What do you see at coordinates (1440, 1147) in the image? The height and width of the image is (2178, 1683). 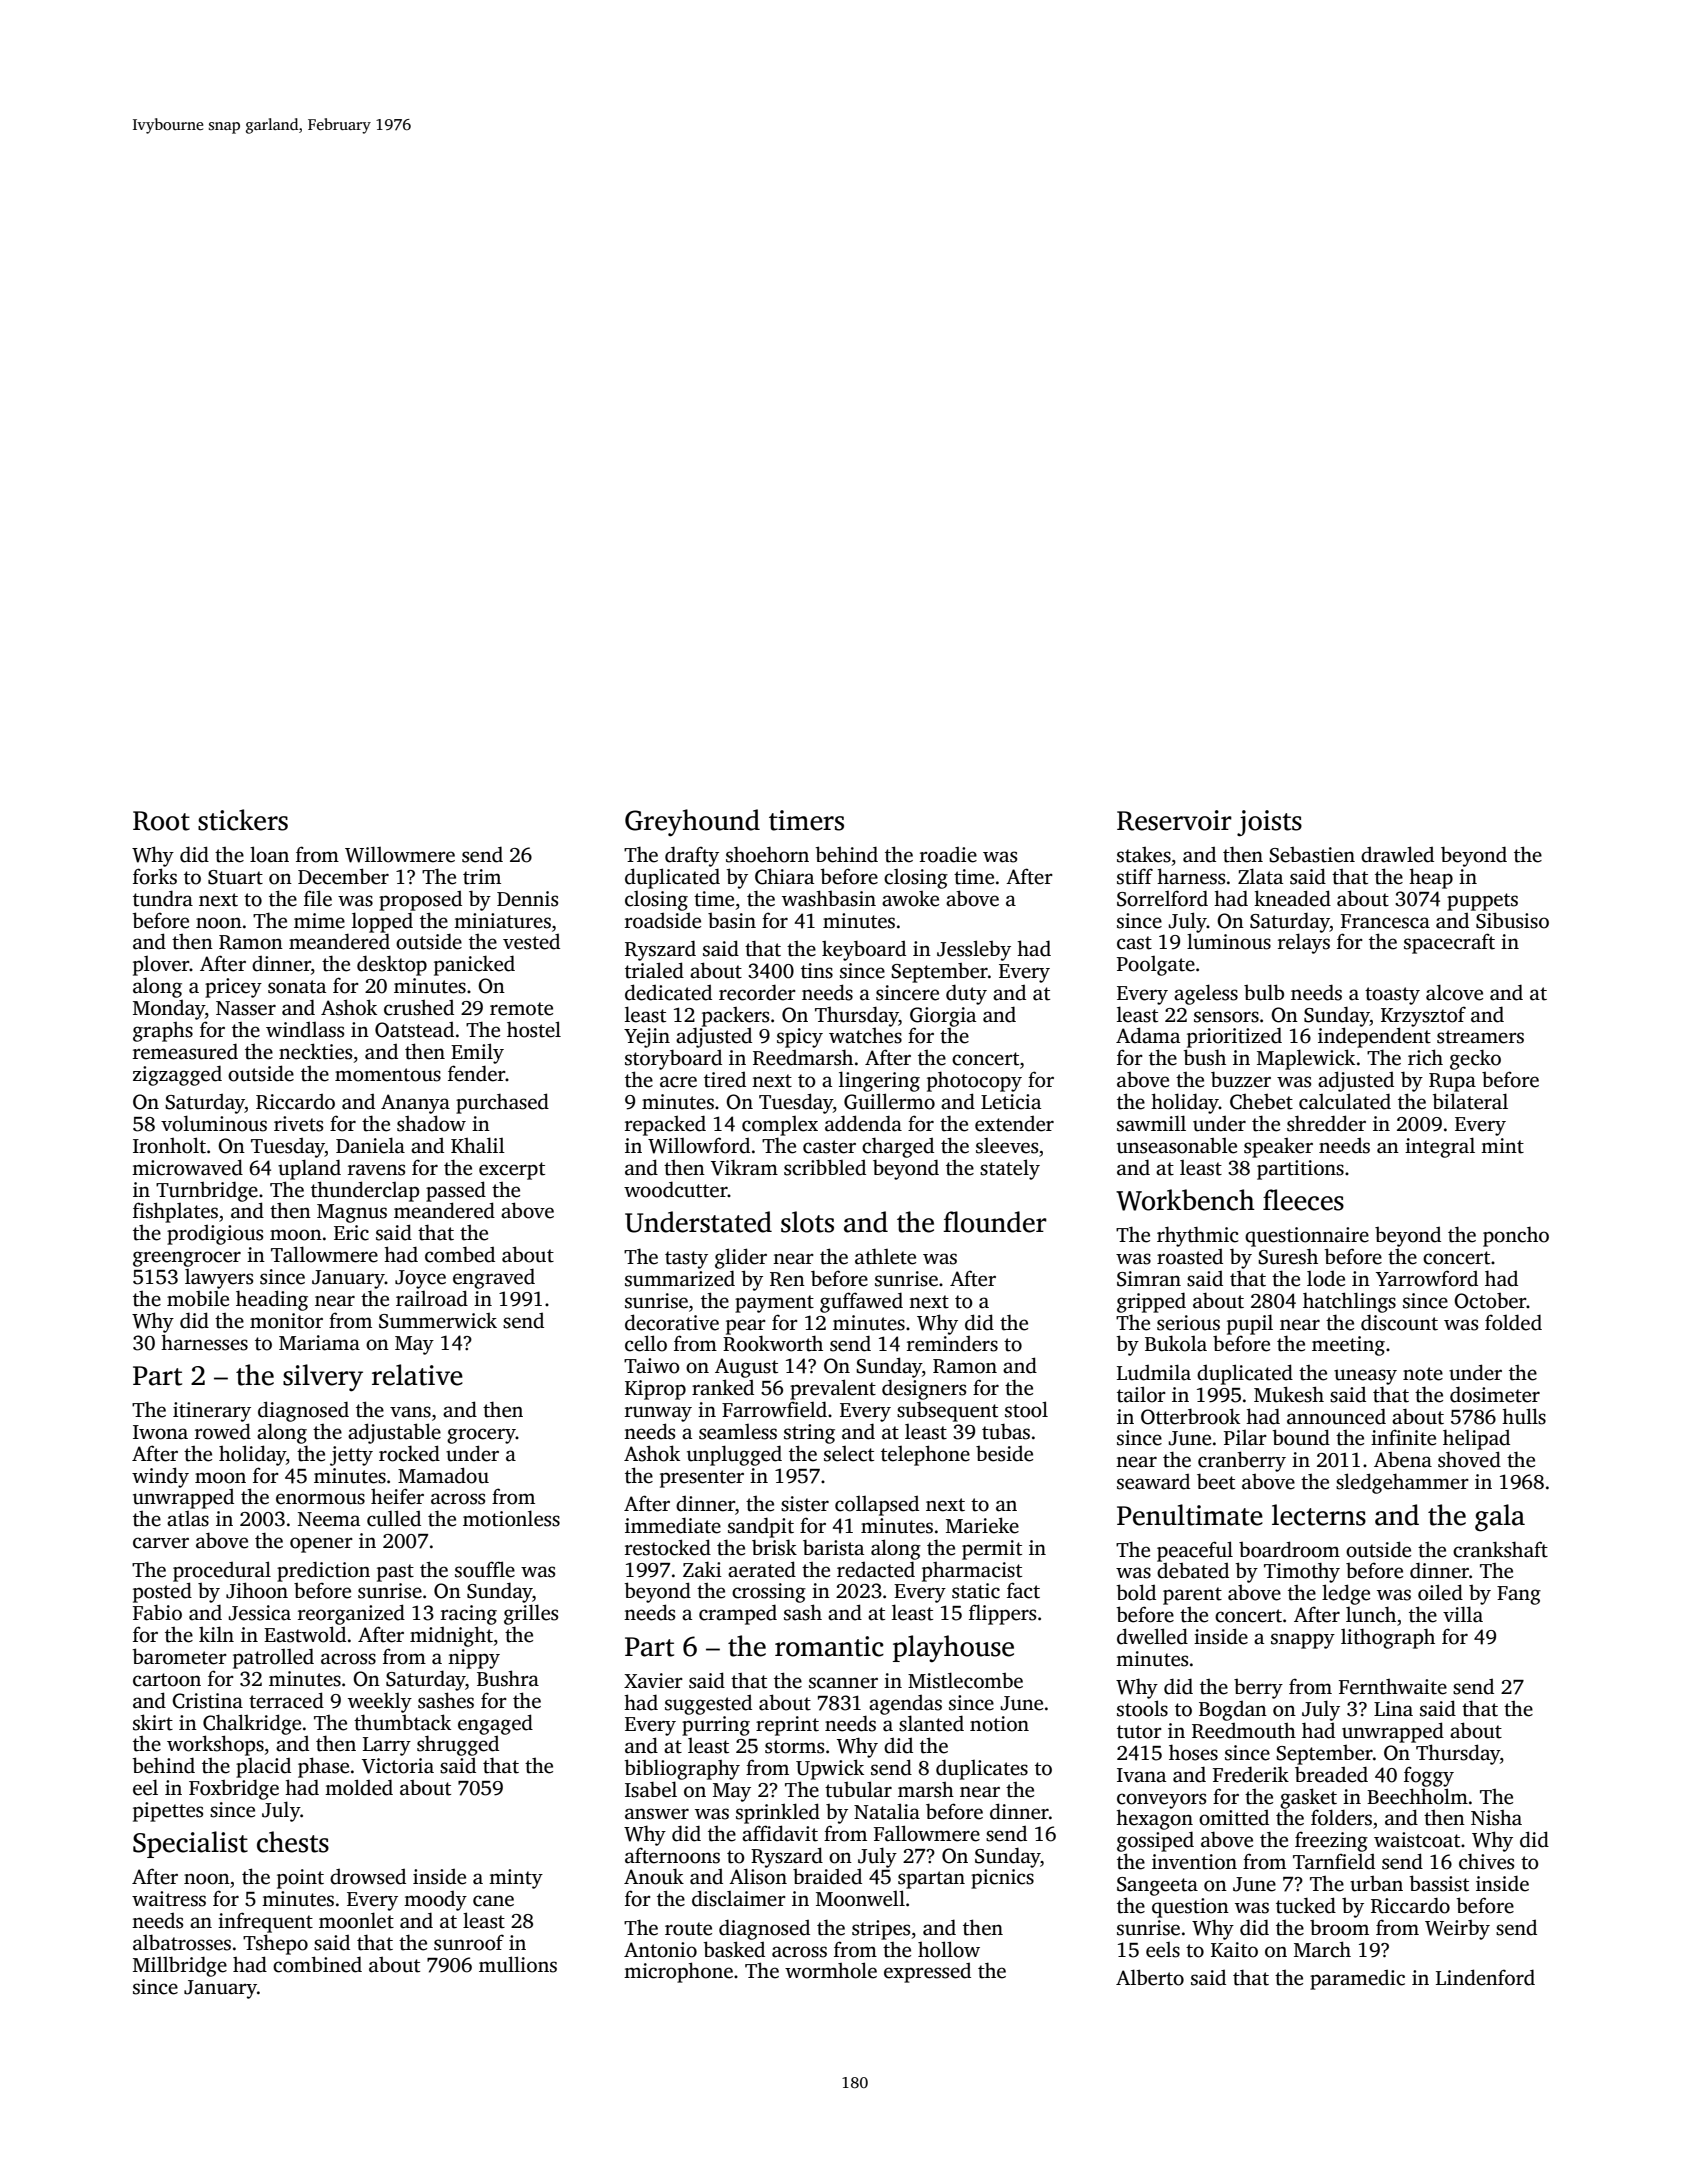 I see `integral` at bounding box center [1440, 1147].
